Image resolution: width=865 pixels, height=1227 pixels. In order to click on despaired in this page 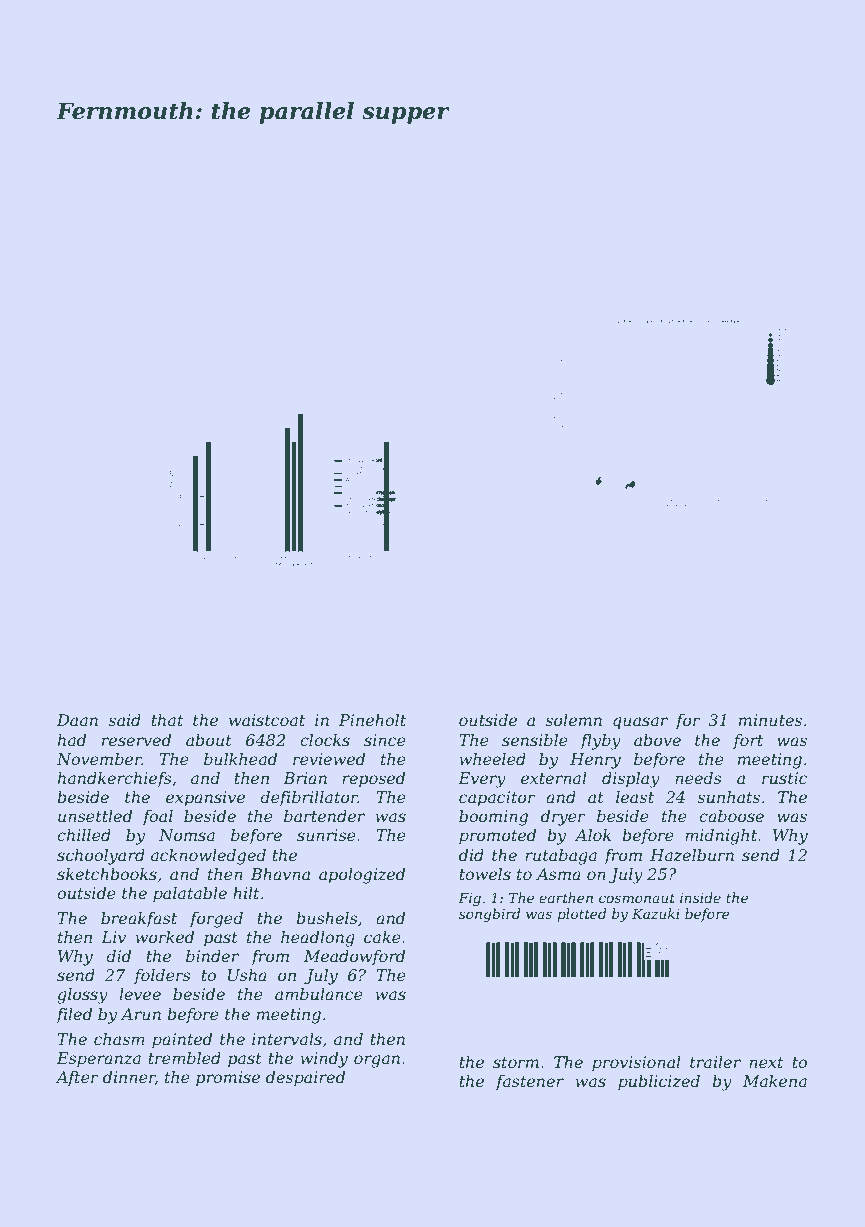, I will do `click(305, 1079)`.
